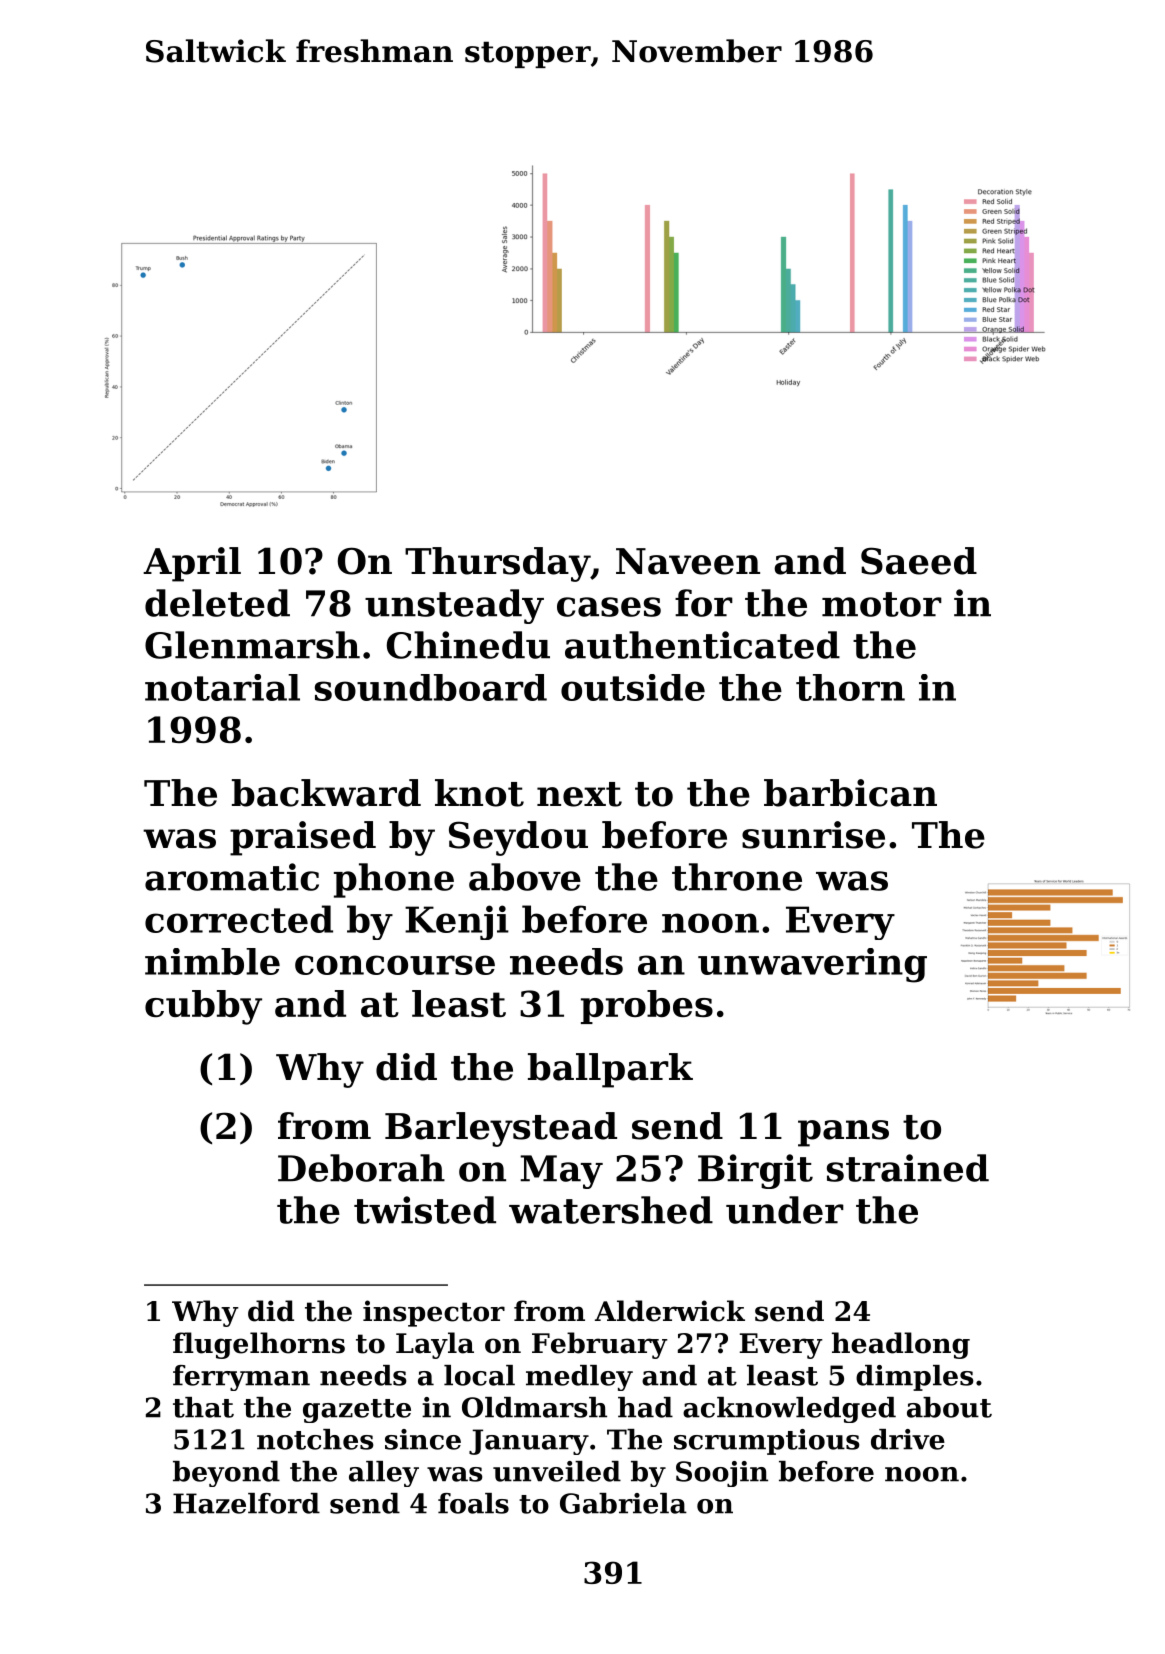 The height and width of the image is (1654, 1165). What do you see at coordinates (241, 1378) in the image?
I see `ferryman` at bounding box center [241, 1378].
